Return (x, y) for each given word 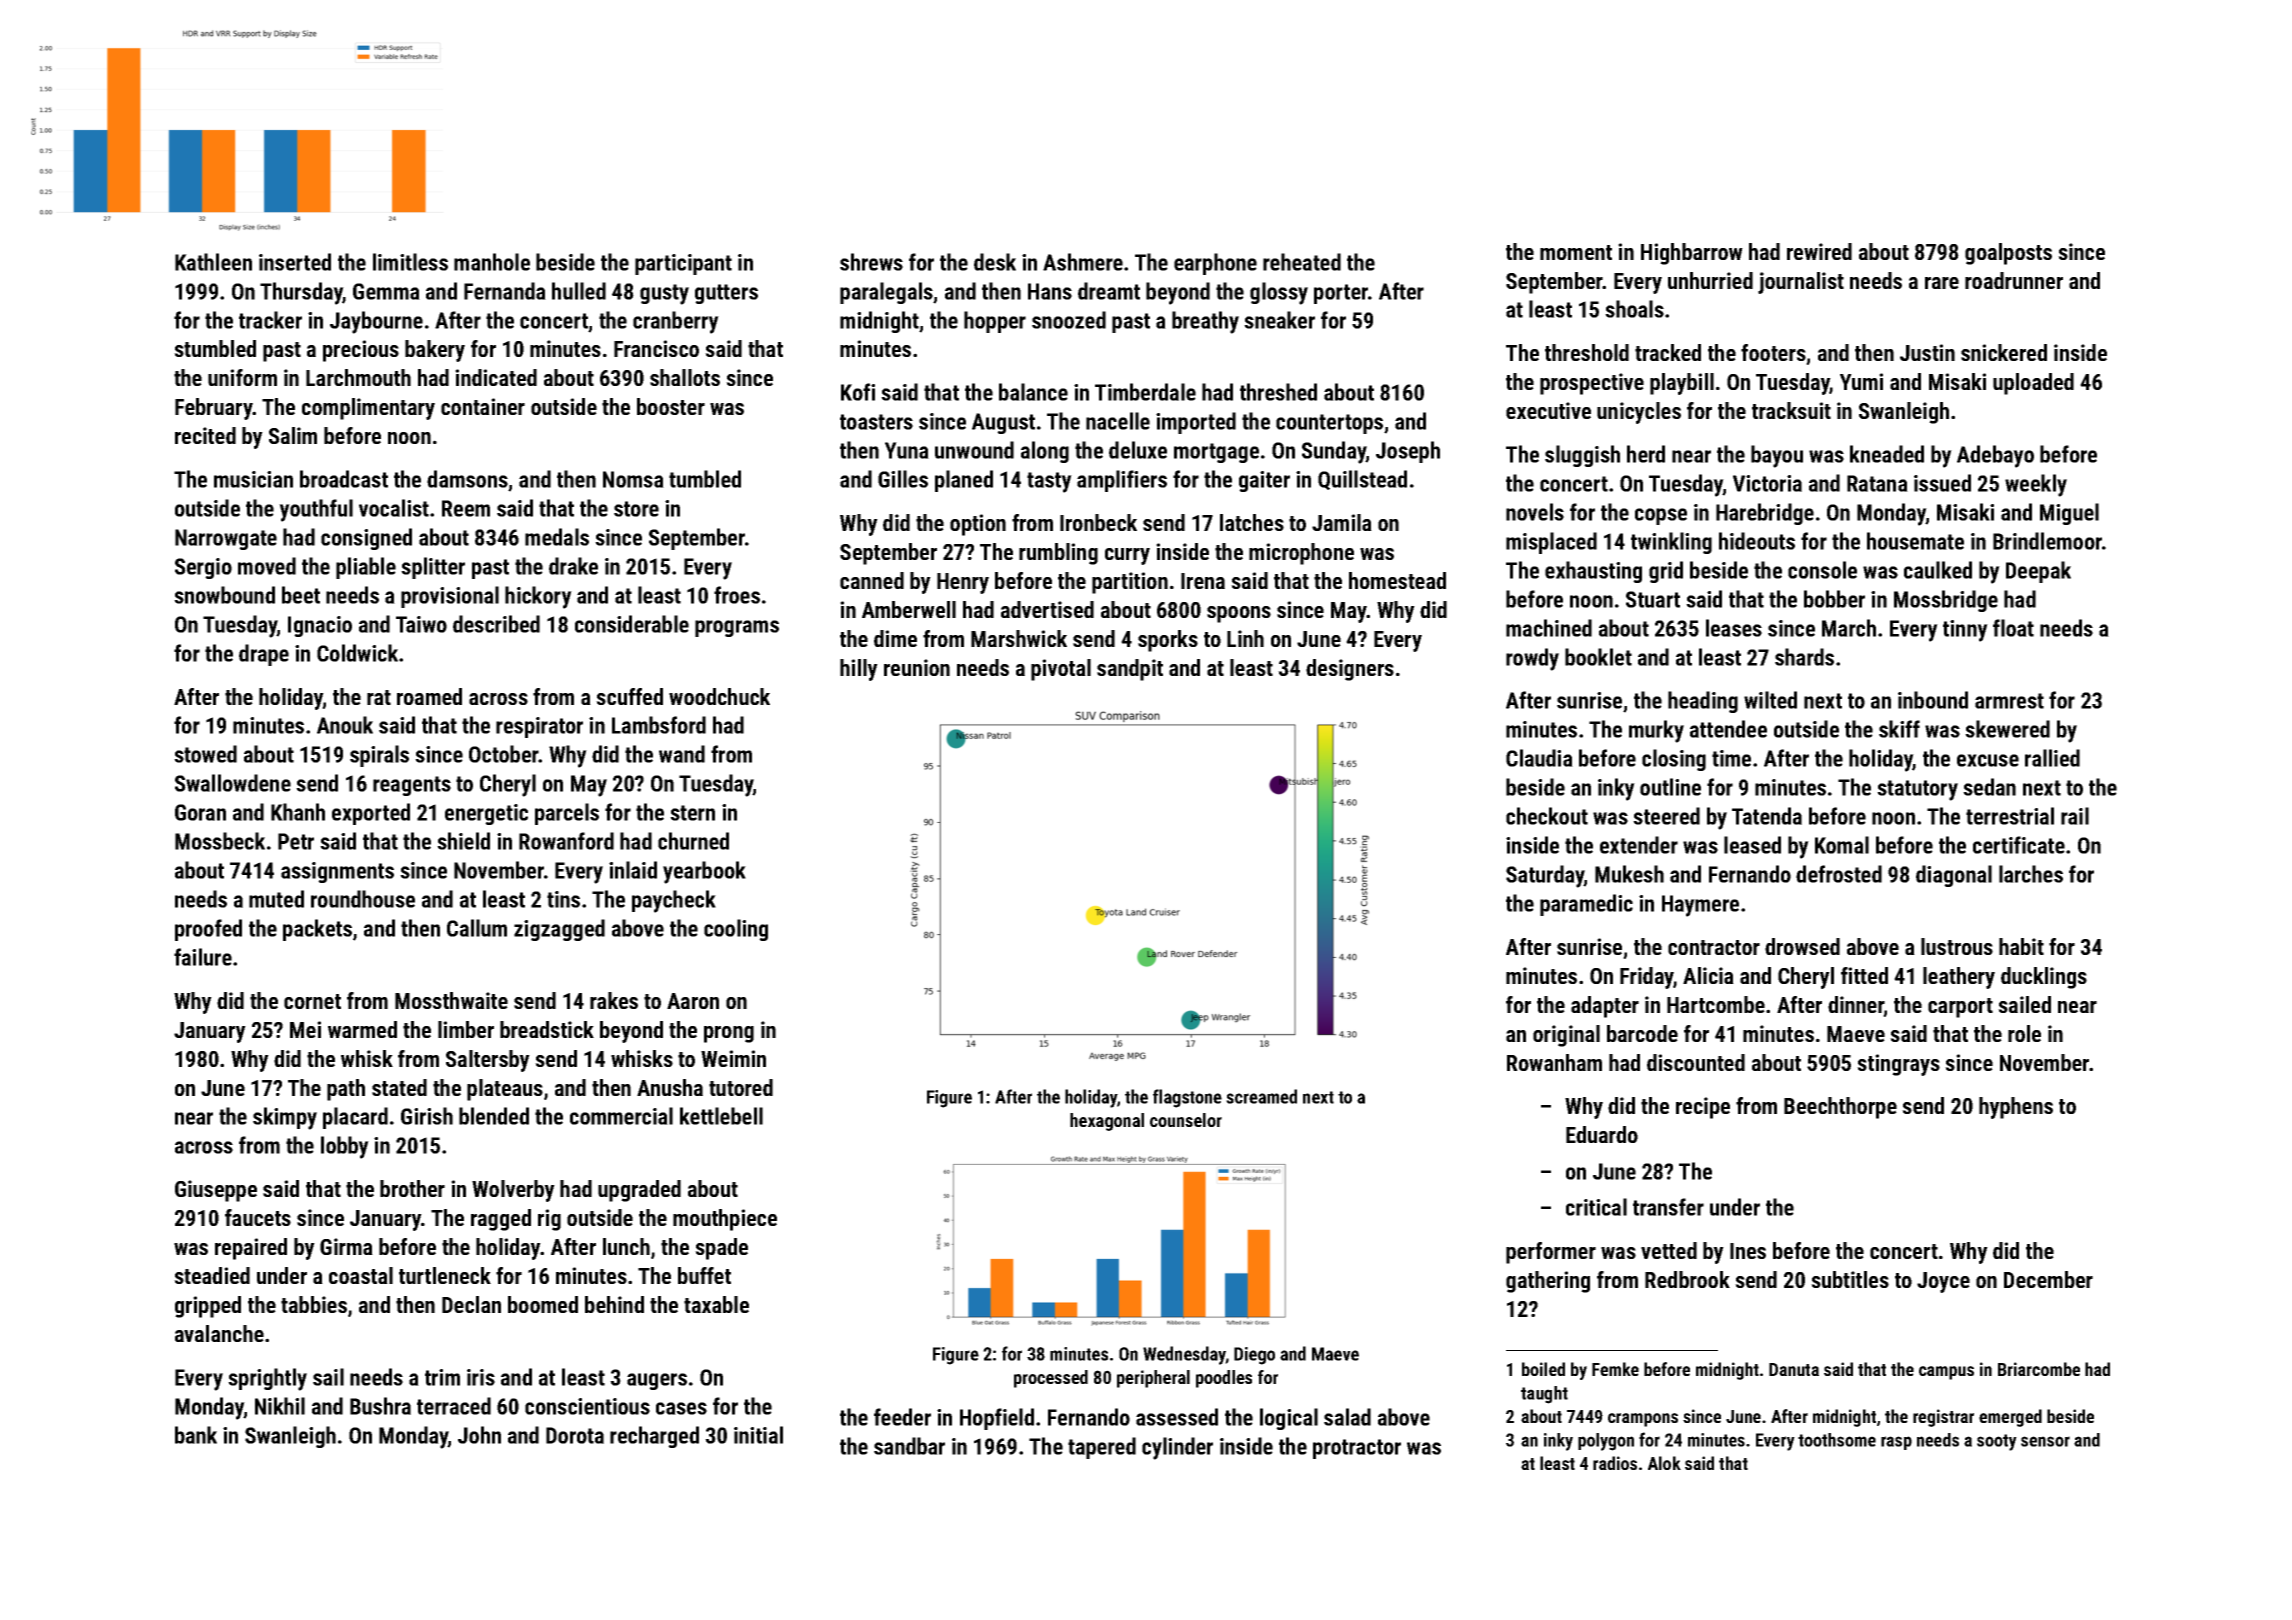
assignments (337, 872)
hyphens (2016, 1108)
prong (729, 1034)
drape (264, 655)
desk (995, 262)
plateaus (505, 1090)
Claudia (1539, 758)
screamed (1261, 1096)
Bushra (380, 1406)
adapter (1605, 1007)
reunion (917, 667)
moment (1576, 252)
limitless (410, 262)
